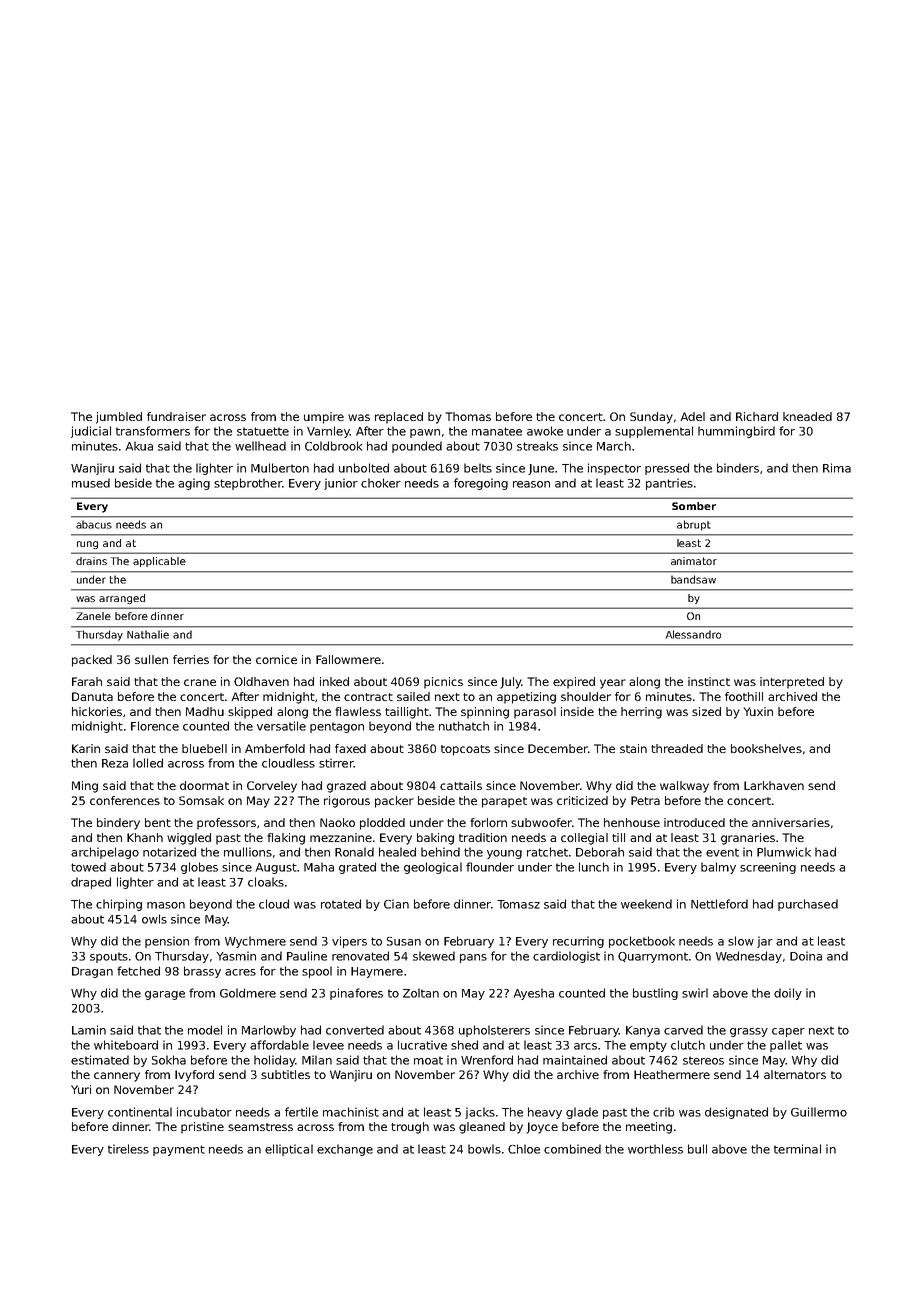 This document has height=1314, width=924. What do you see at coordinates (653, 957) in the document?
I see `Quarrymont` at bounding box center [653, 957].
